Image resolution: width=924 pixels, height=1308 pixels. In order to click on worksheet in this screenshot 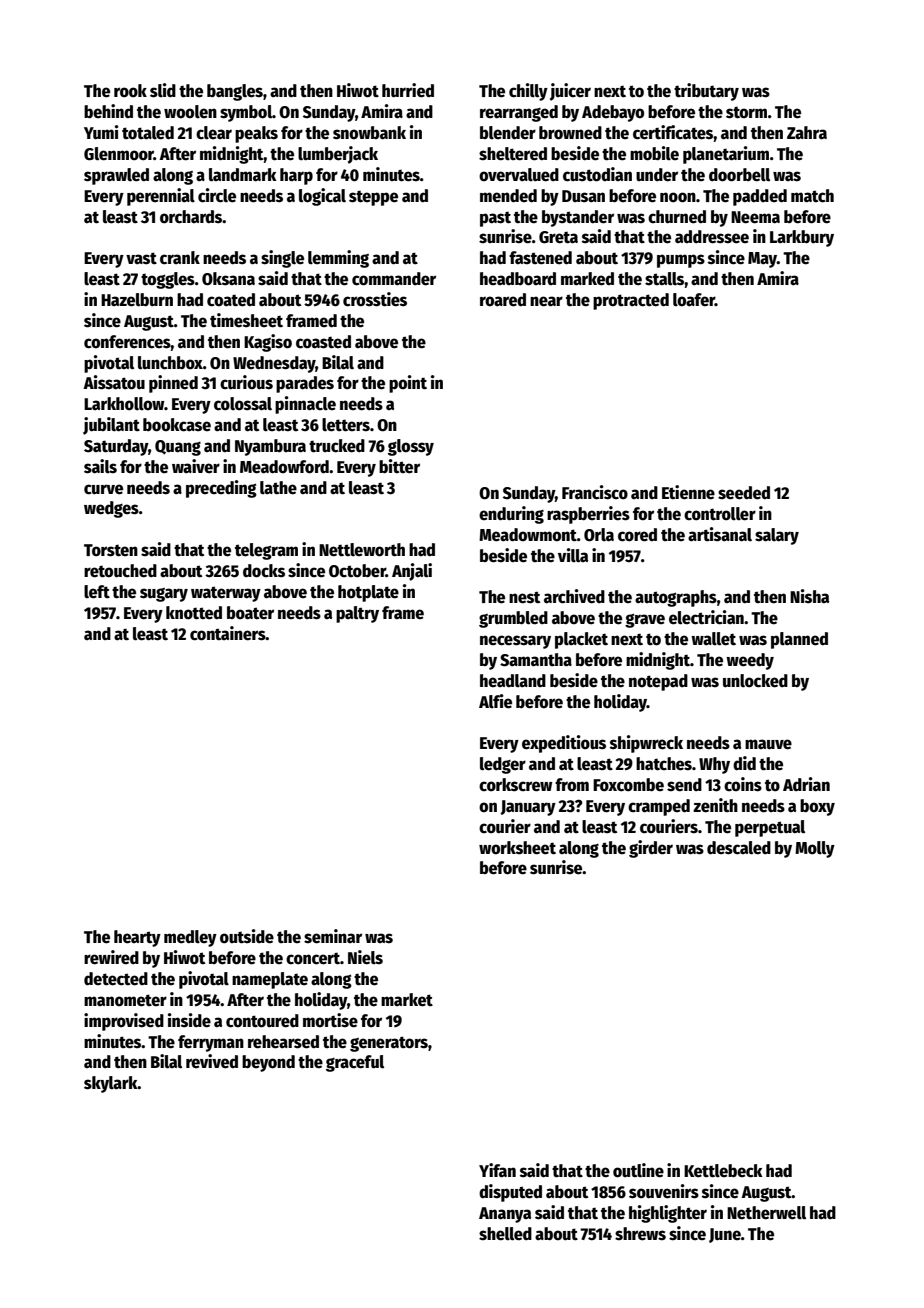, I will do `click(517, 848)`.
